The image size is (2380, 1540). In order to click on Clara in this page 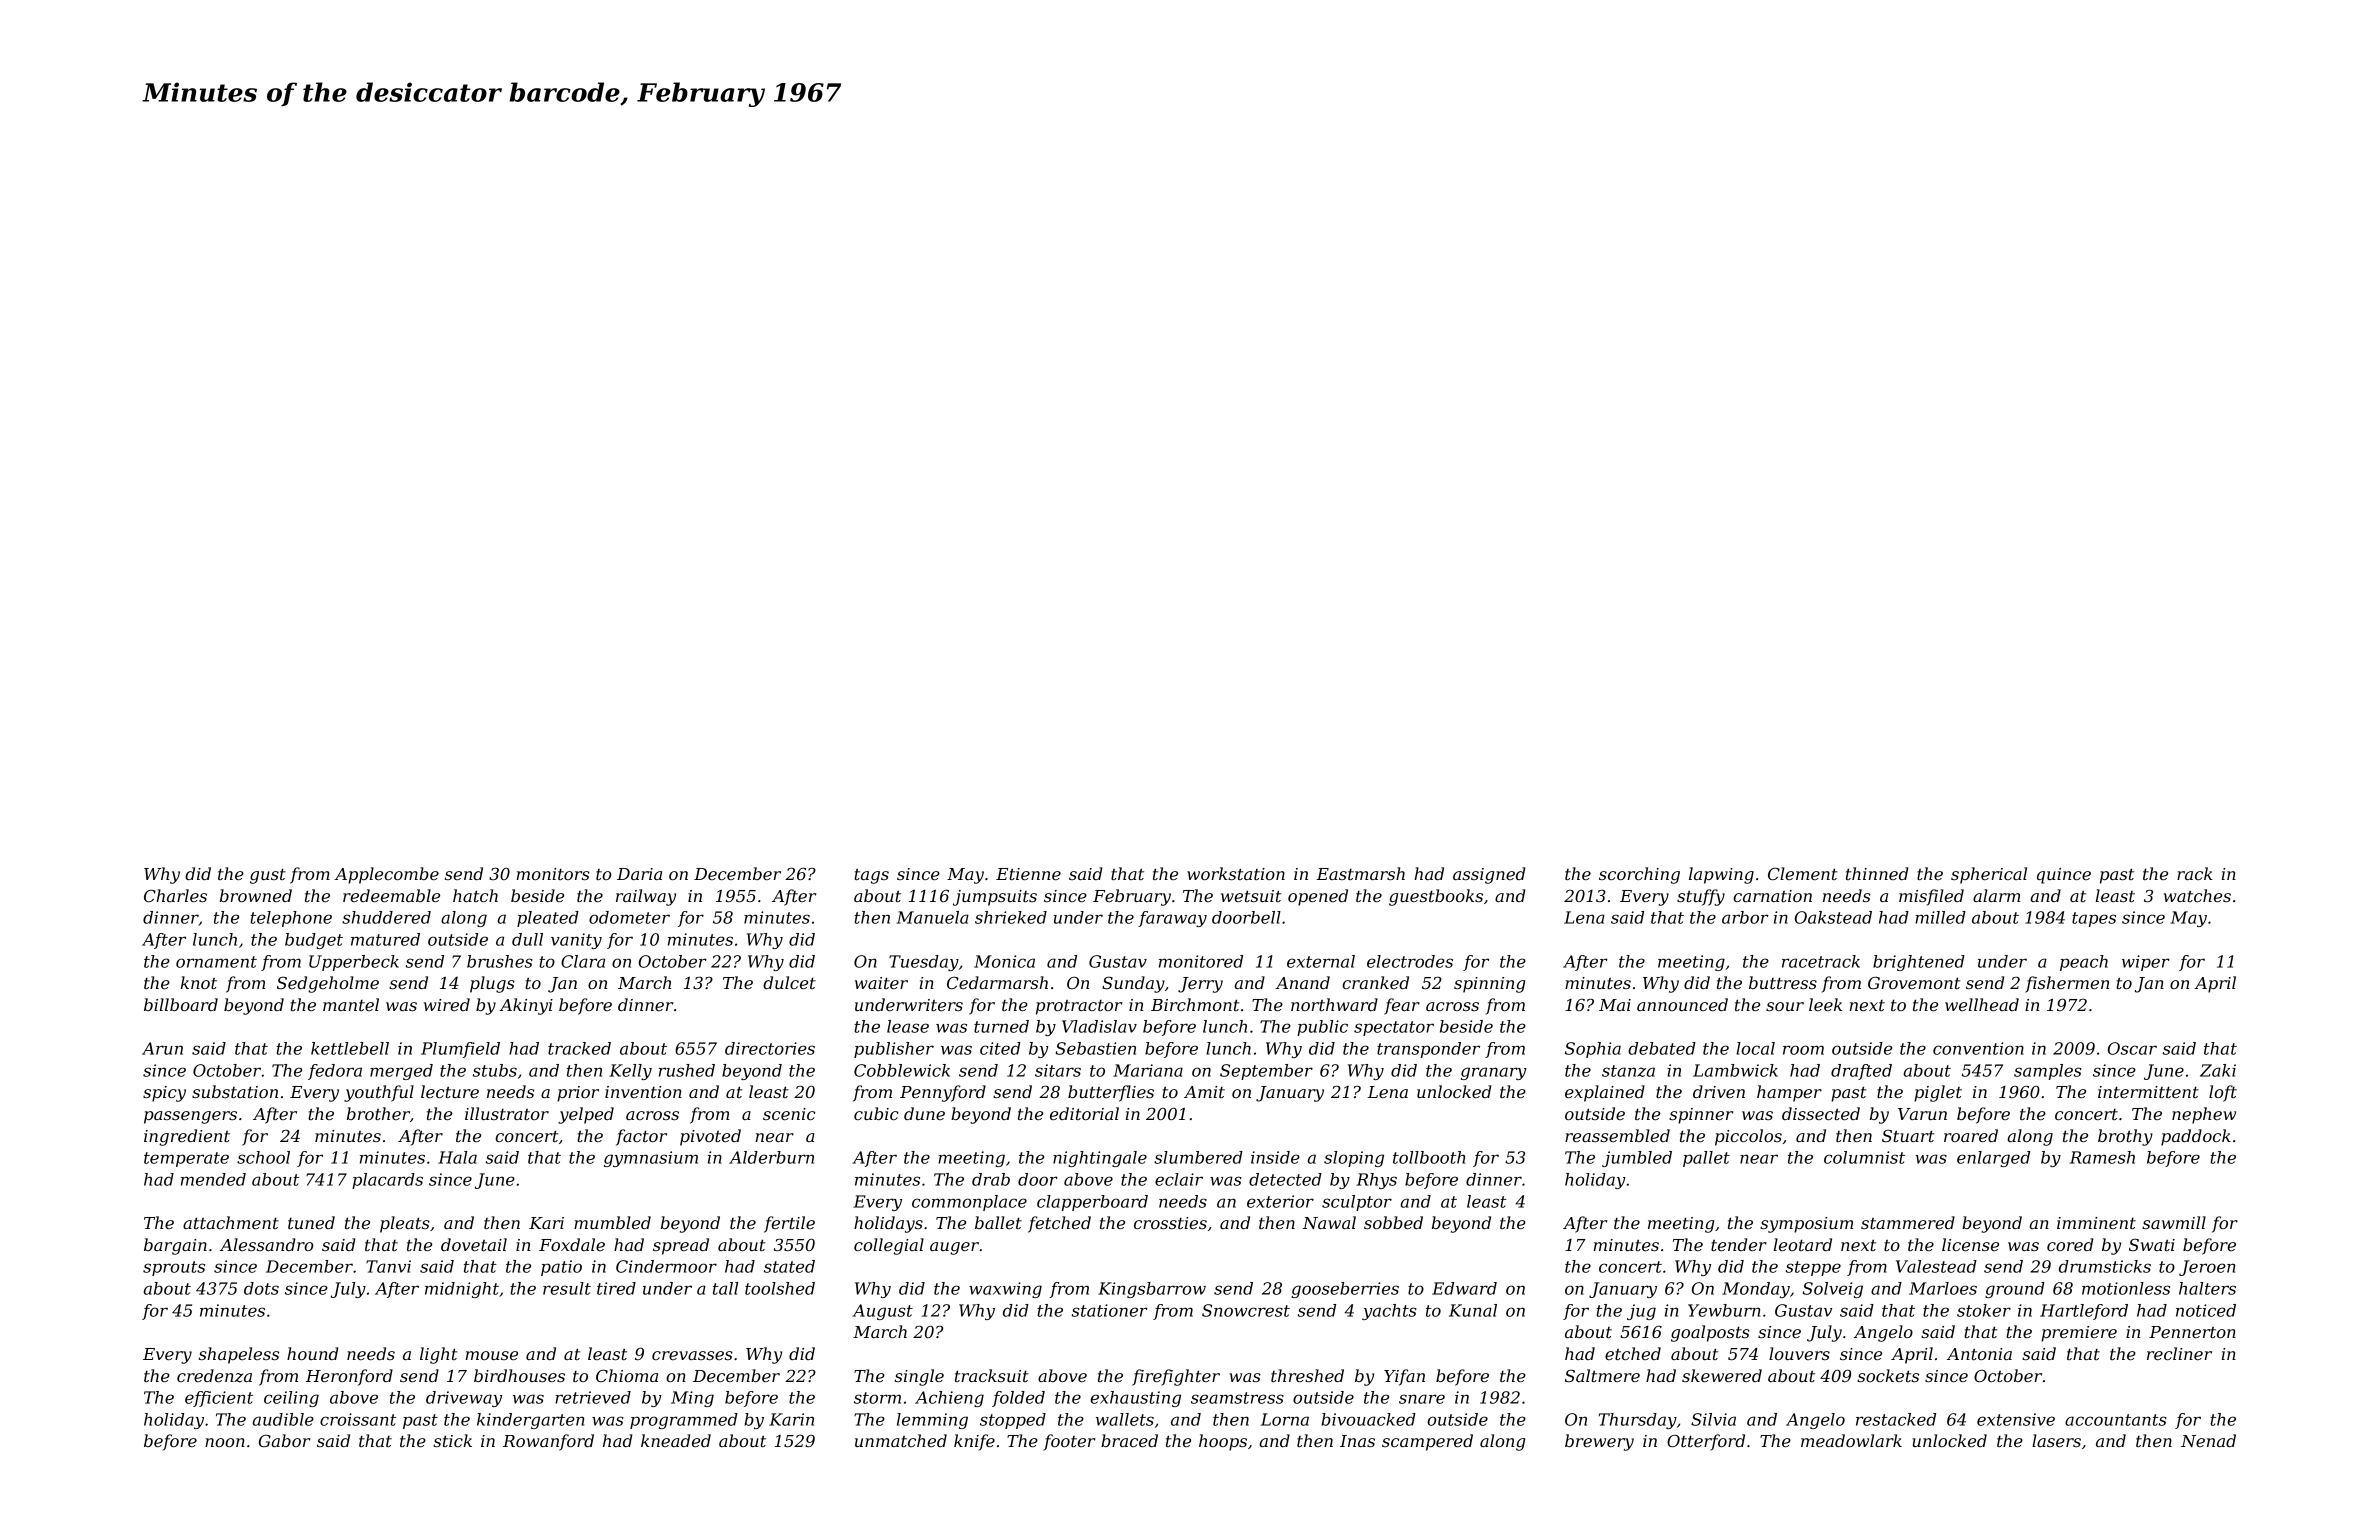, I will do `click(583, 961)`.
